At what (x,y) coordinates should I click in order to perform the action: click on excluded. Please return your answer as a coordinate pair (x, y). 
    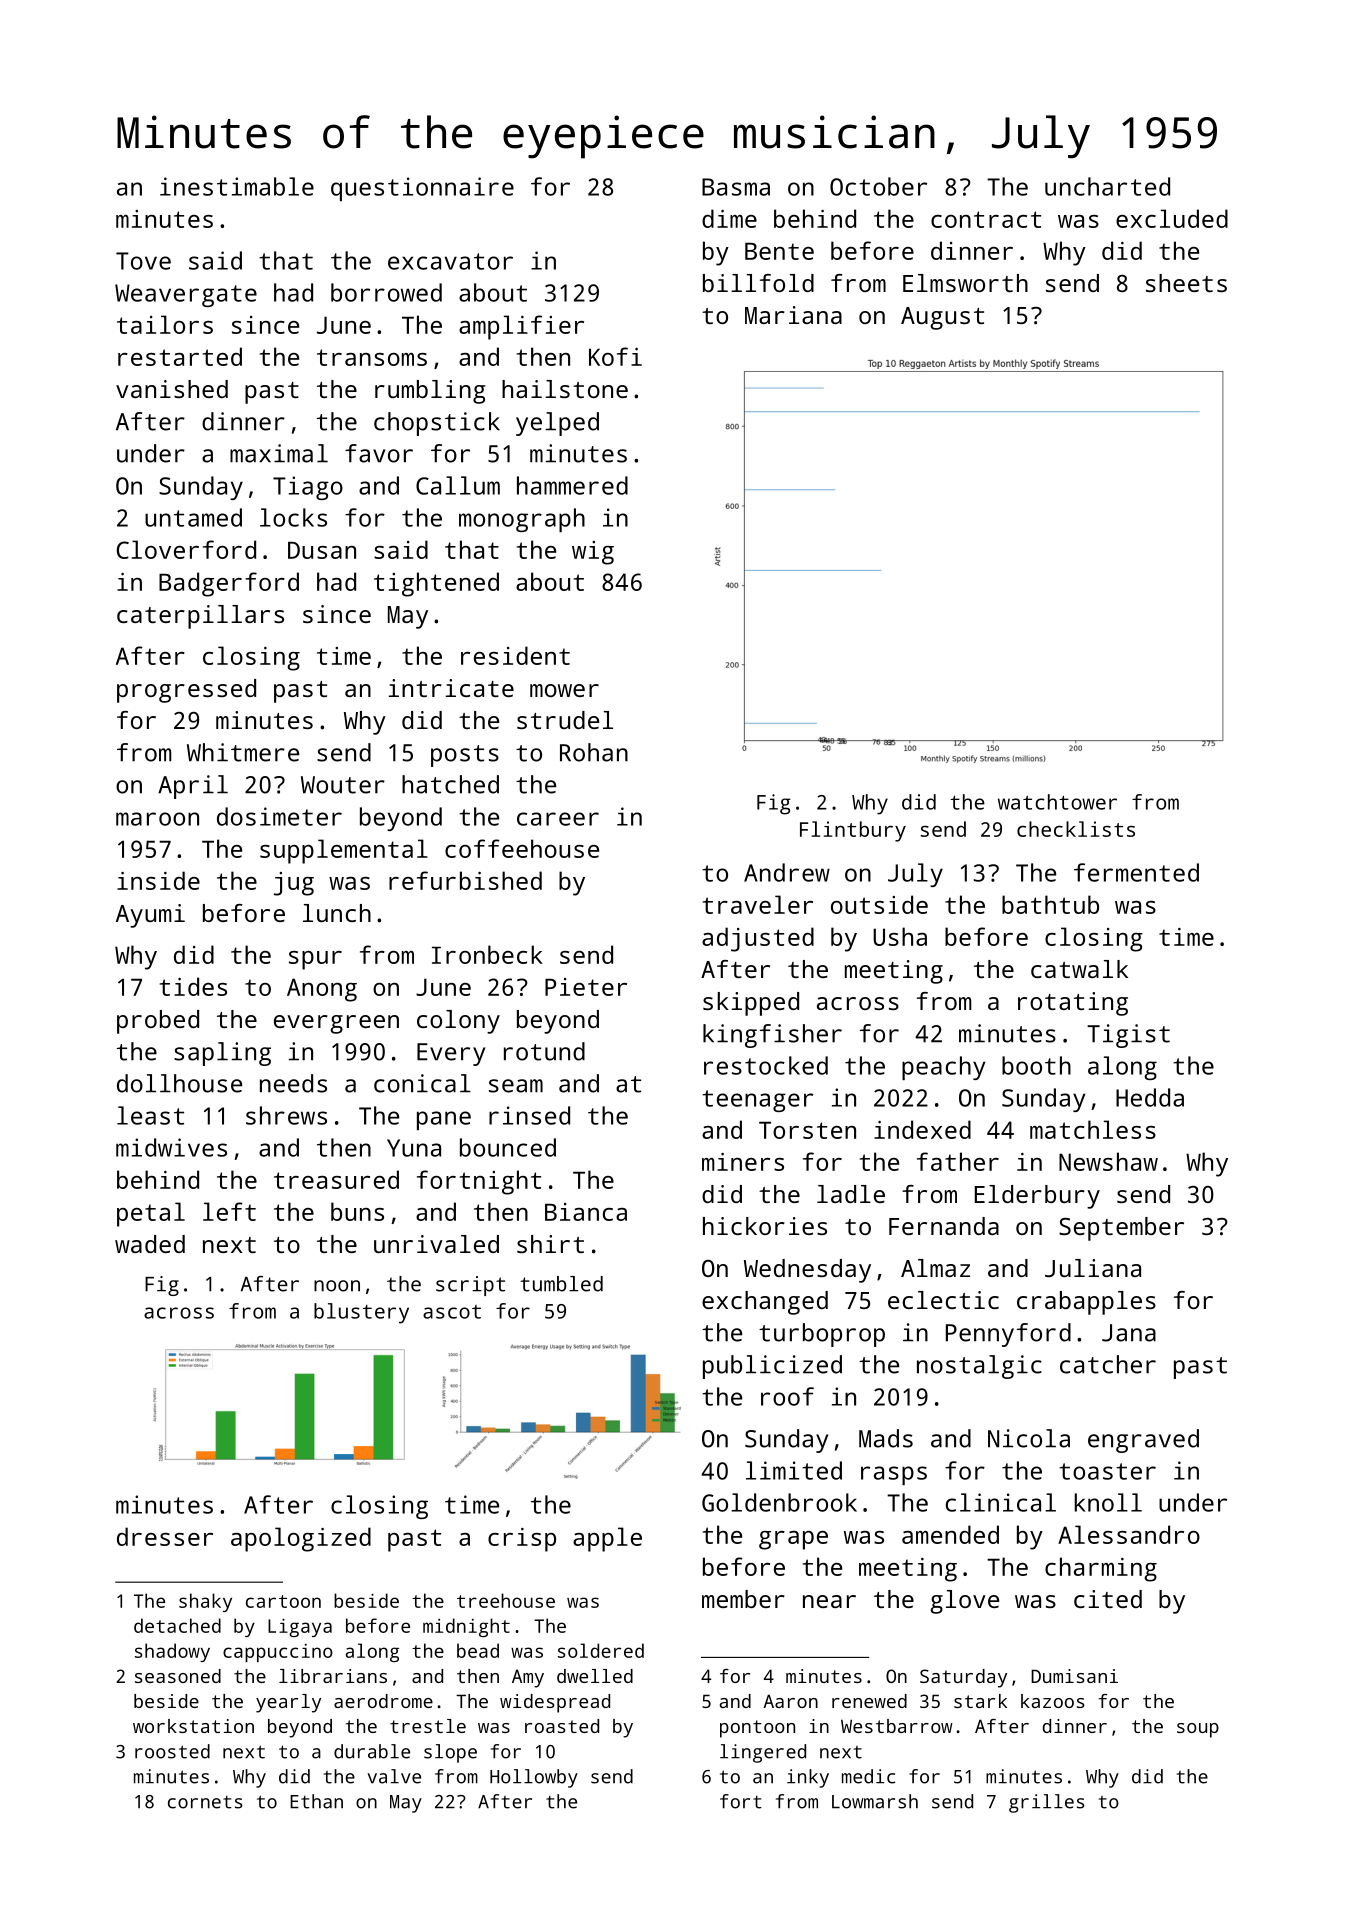
    Looking at the image, I should click on (1172, 218).
